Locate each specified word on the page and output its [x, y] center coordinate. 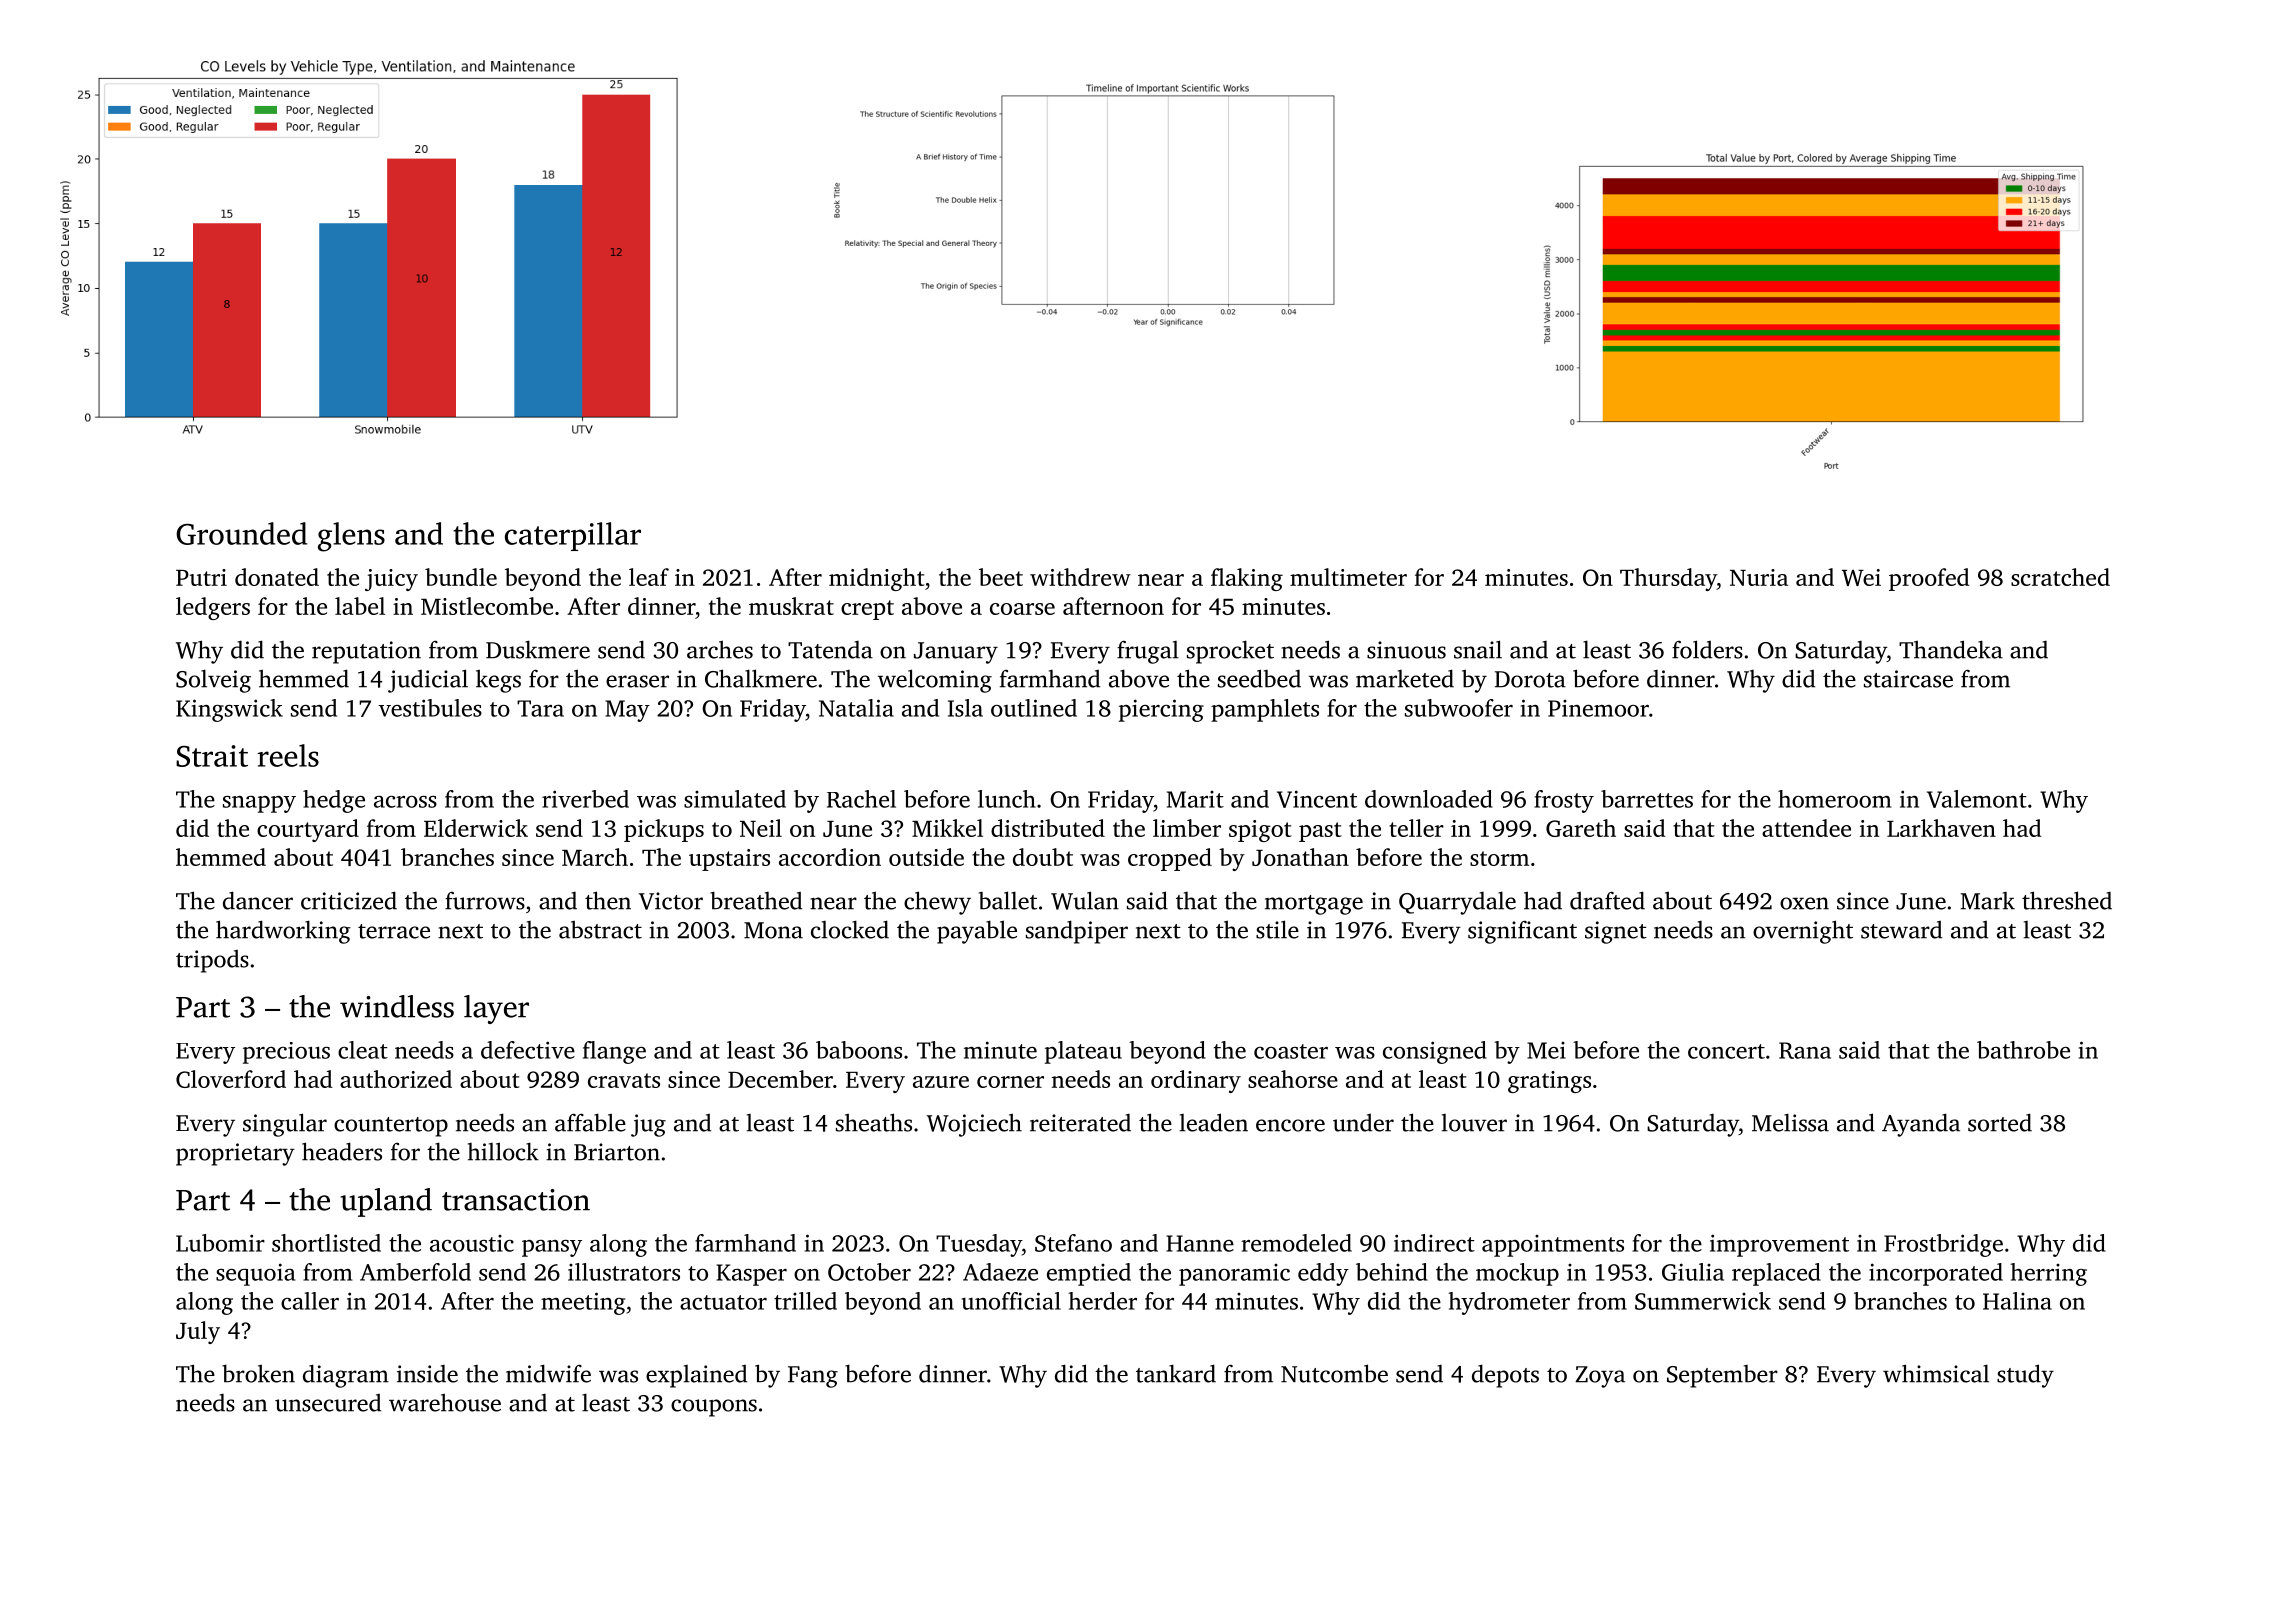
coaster [1291, 1051]
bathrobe [2023, 1050]
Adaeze [1000, 1272]
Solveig [213, 681]
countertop [391, 1127]
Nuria [1759, 577]
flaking [1247, 579]
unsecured [328, 1403]
